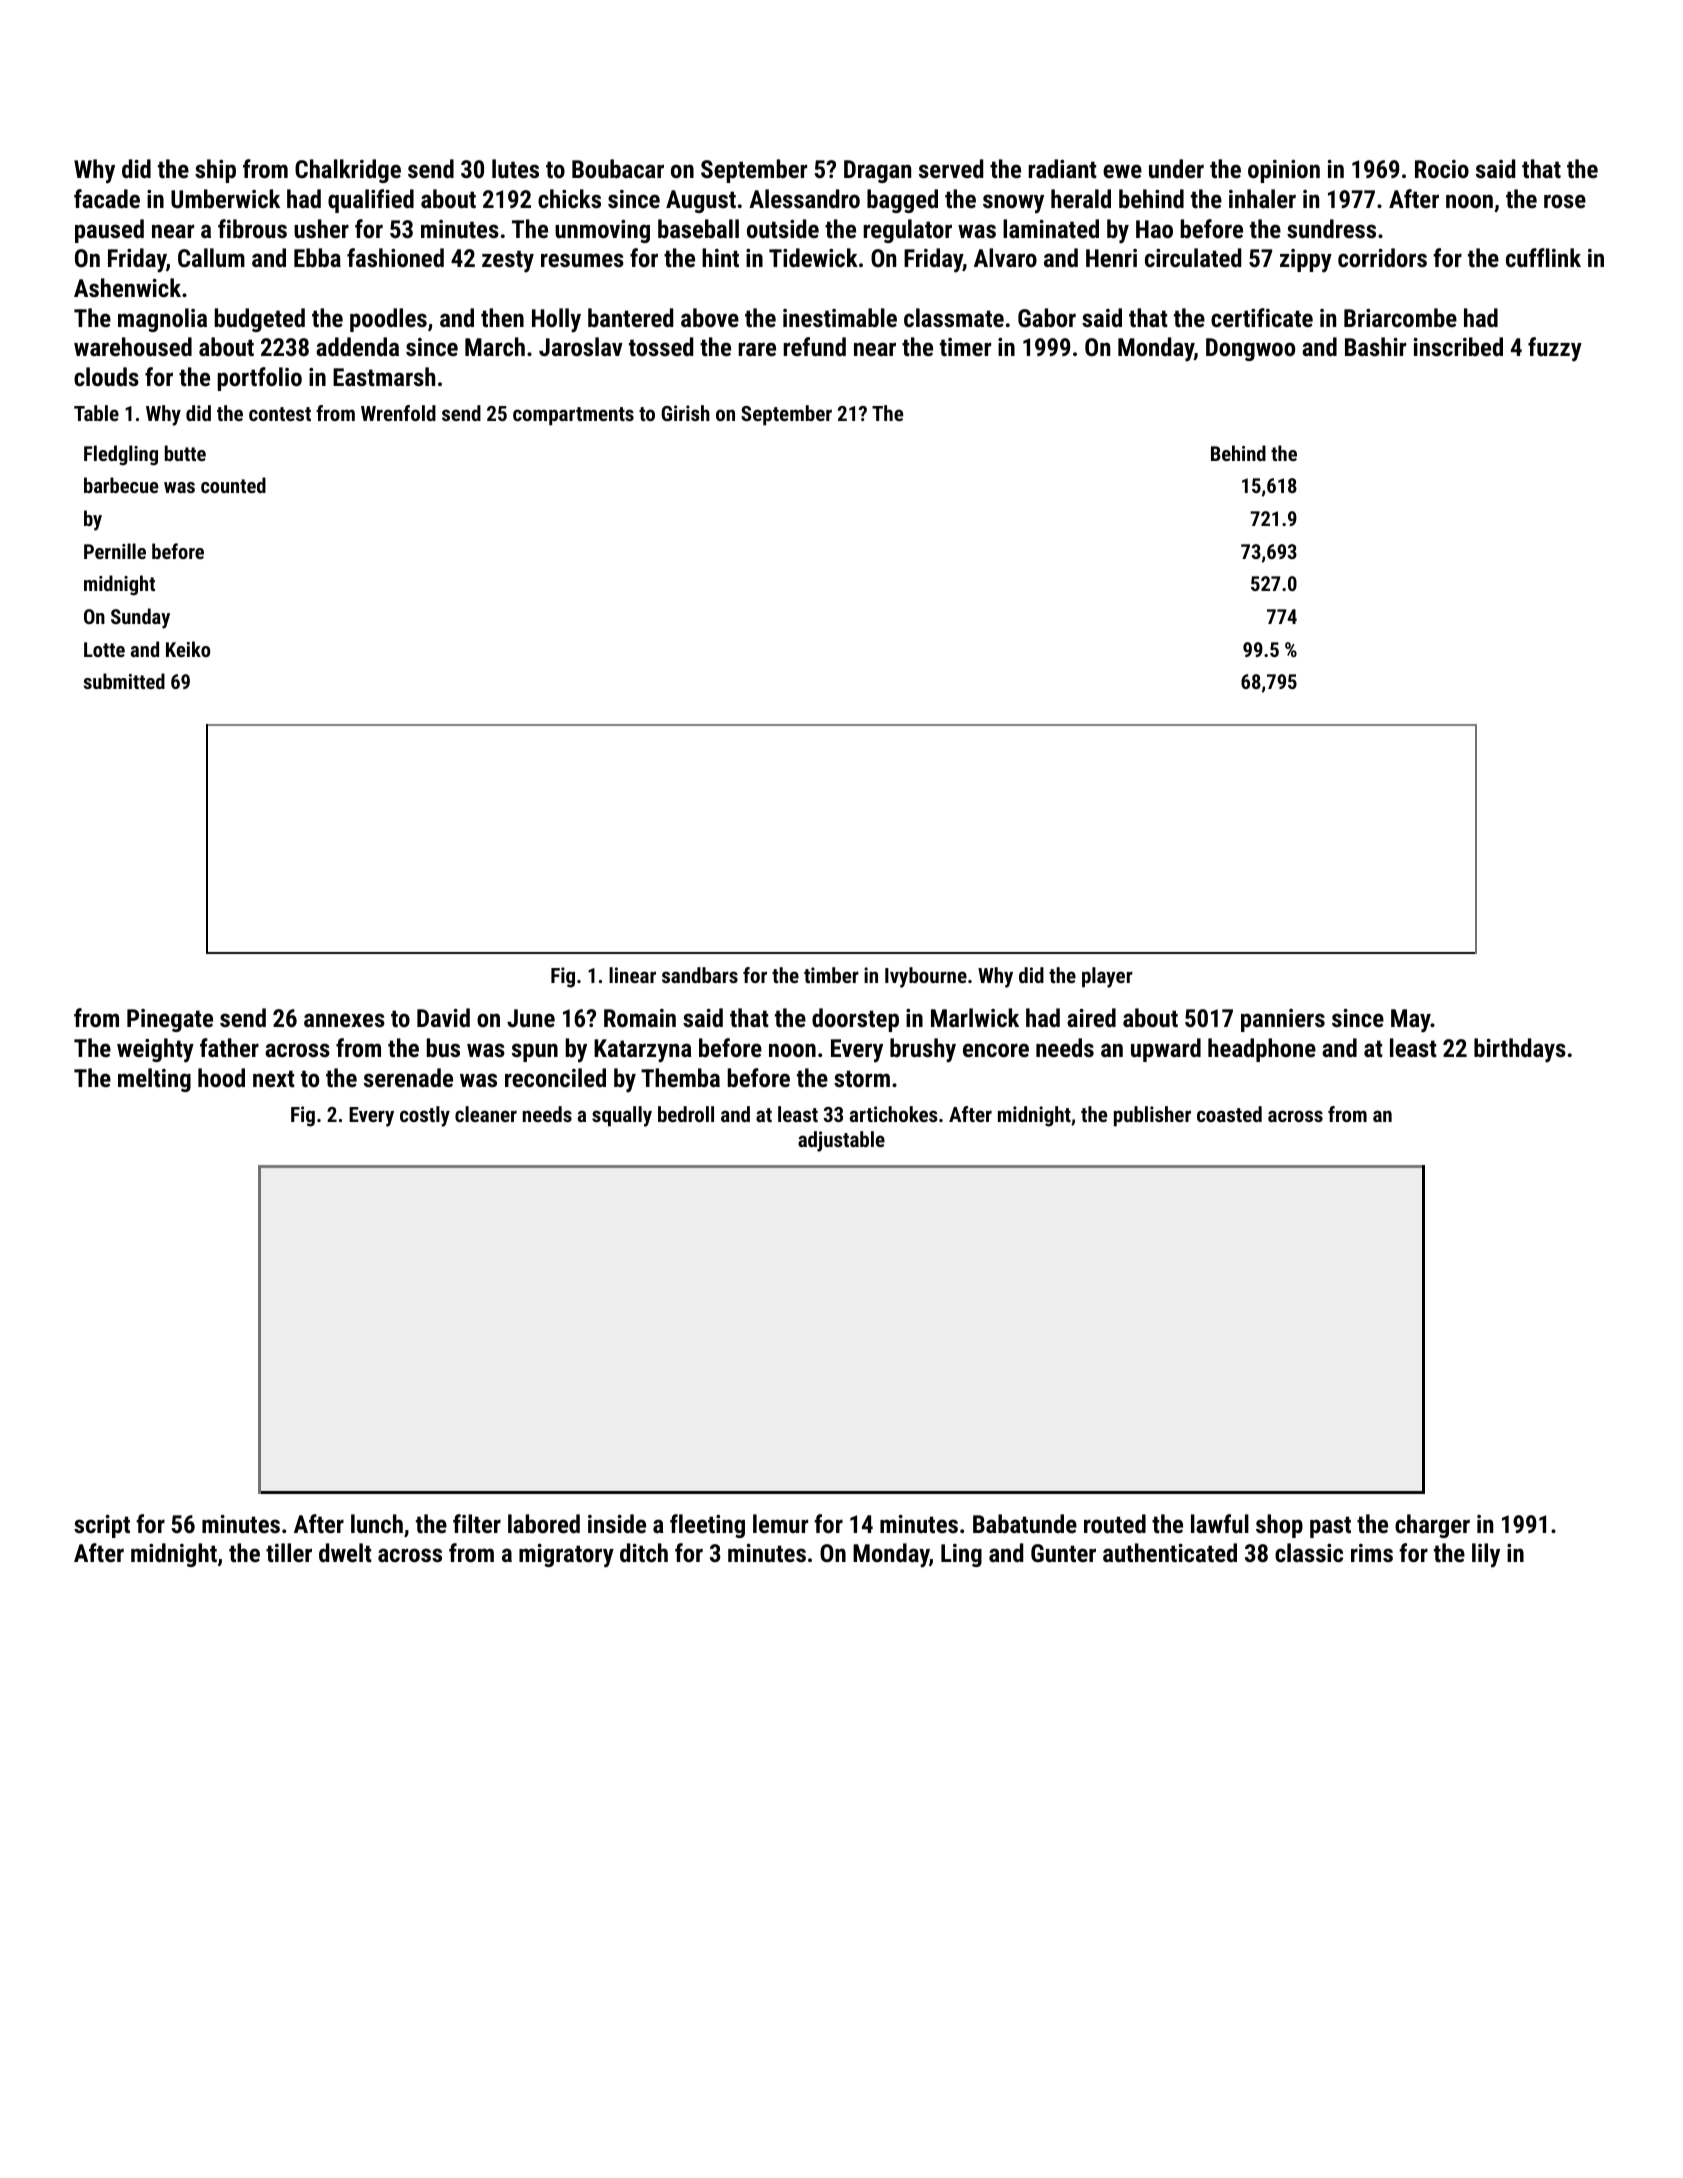  What do you see at coordinates (1063, 1553) in the document?
I see `Gunter` at bounding box center [1063, 1553].
